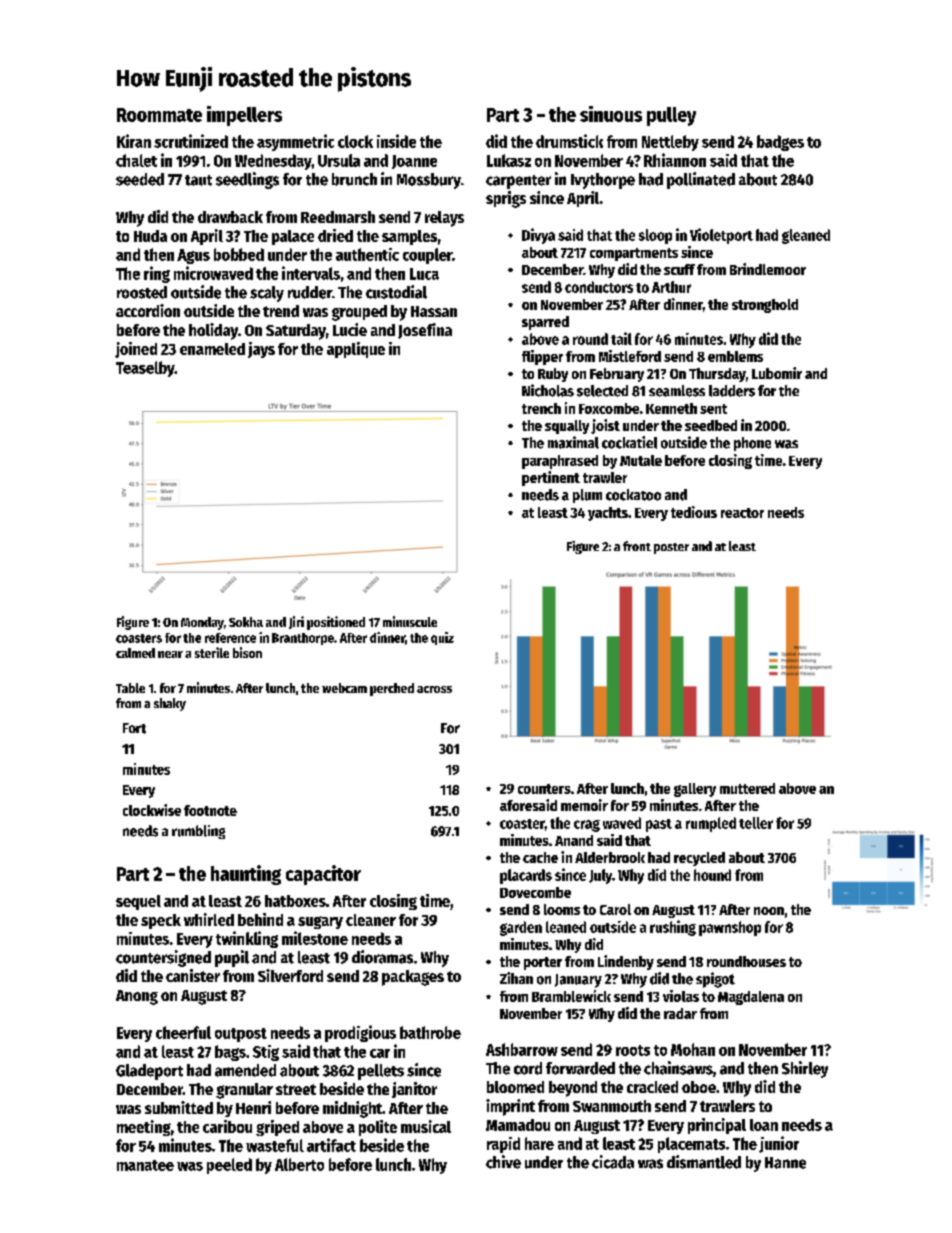 The image size is (952, 1233). Describe the element at coordinates (159, 115) in the page. I see `Roommate` at that location.
